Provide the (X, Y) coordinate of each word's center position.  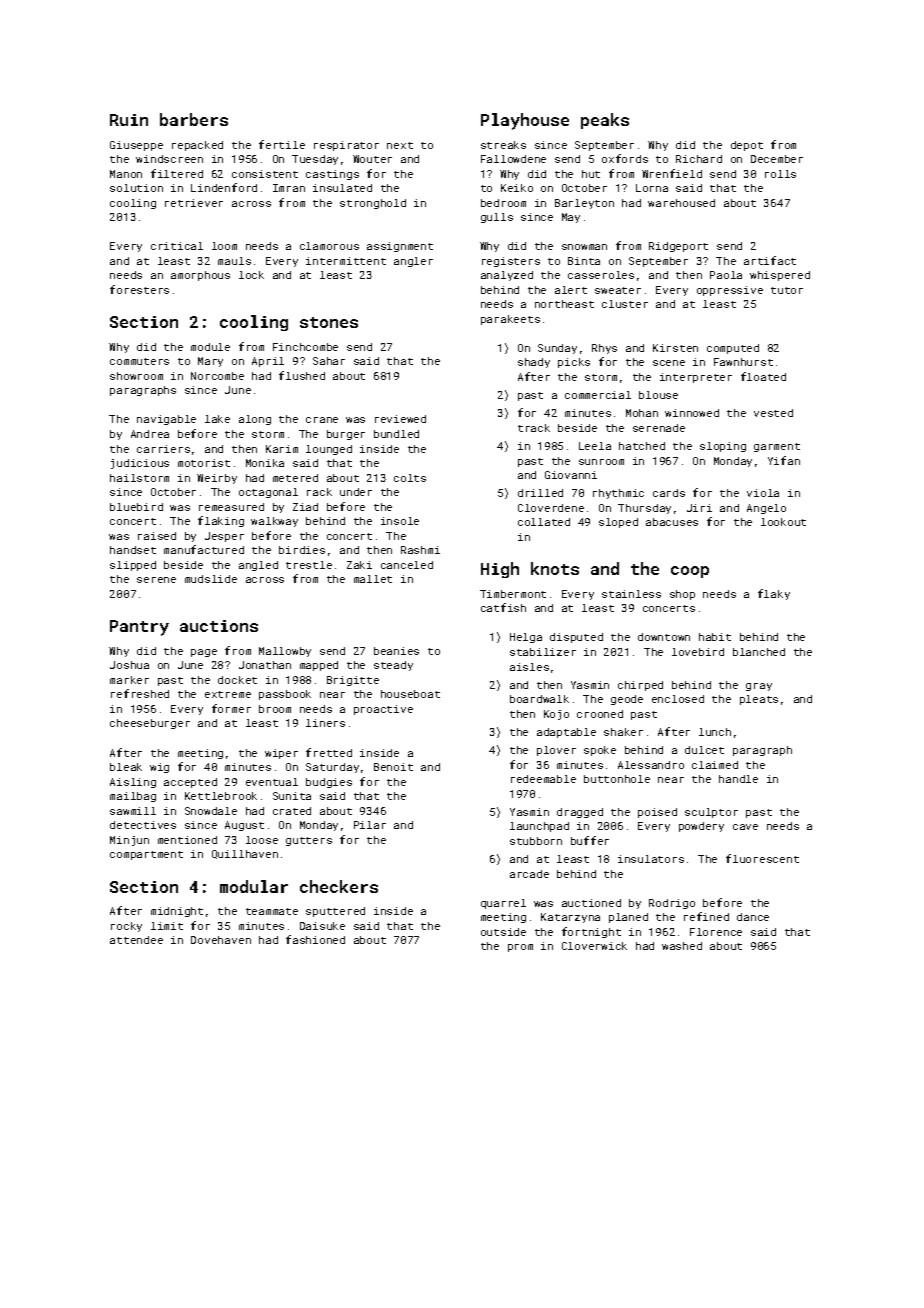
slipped (133, 566)
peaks (605, 121)
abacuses (672, 522)
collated (544, 522)
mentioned (187, 840)
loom (224, 246)
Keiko (517, 188)
